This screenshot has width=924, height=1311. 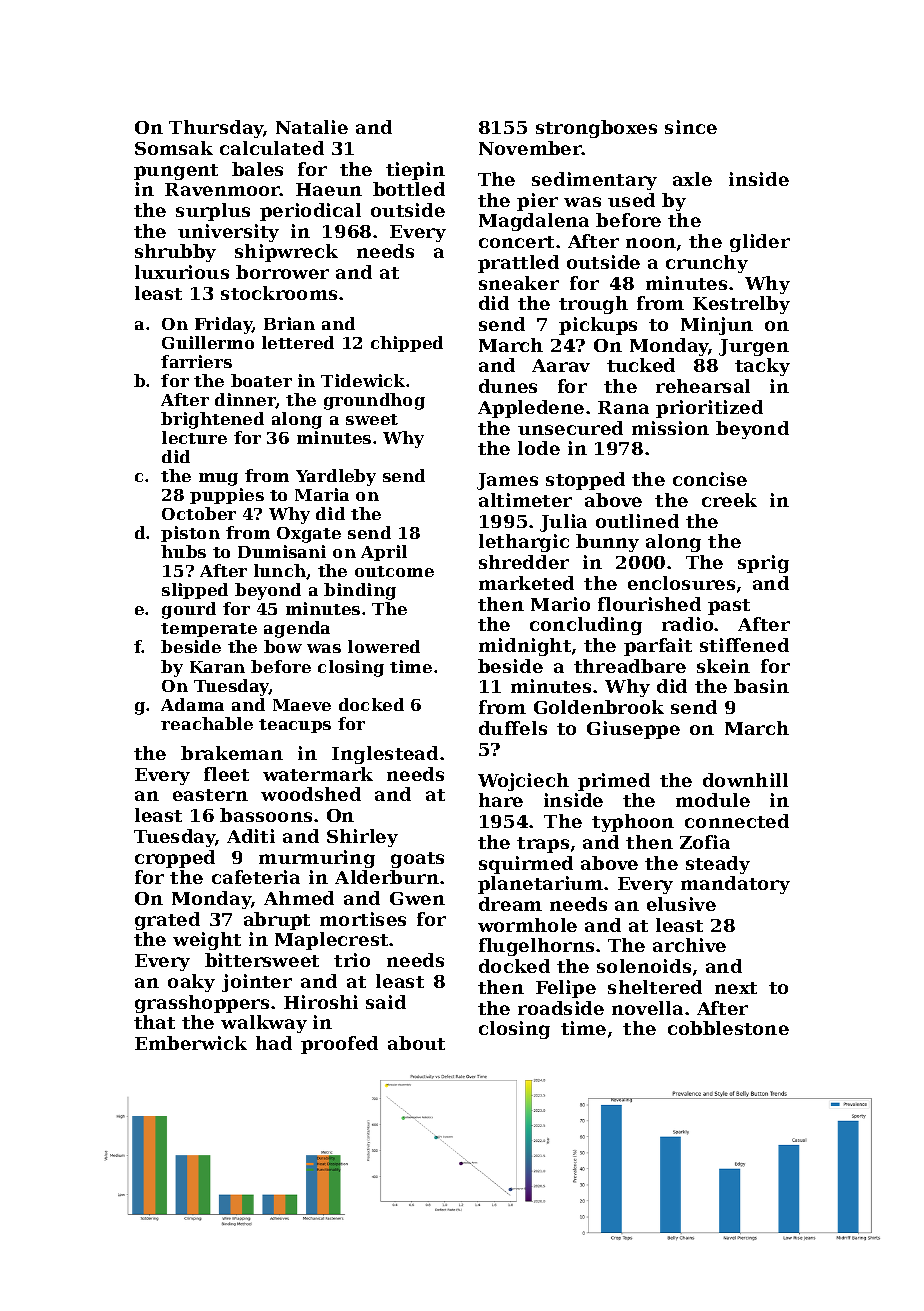 What do you see at coordinates (623, 407) in the screenshot?
I see `Rana` at bounding box center [623, 407].
